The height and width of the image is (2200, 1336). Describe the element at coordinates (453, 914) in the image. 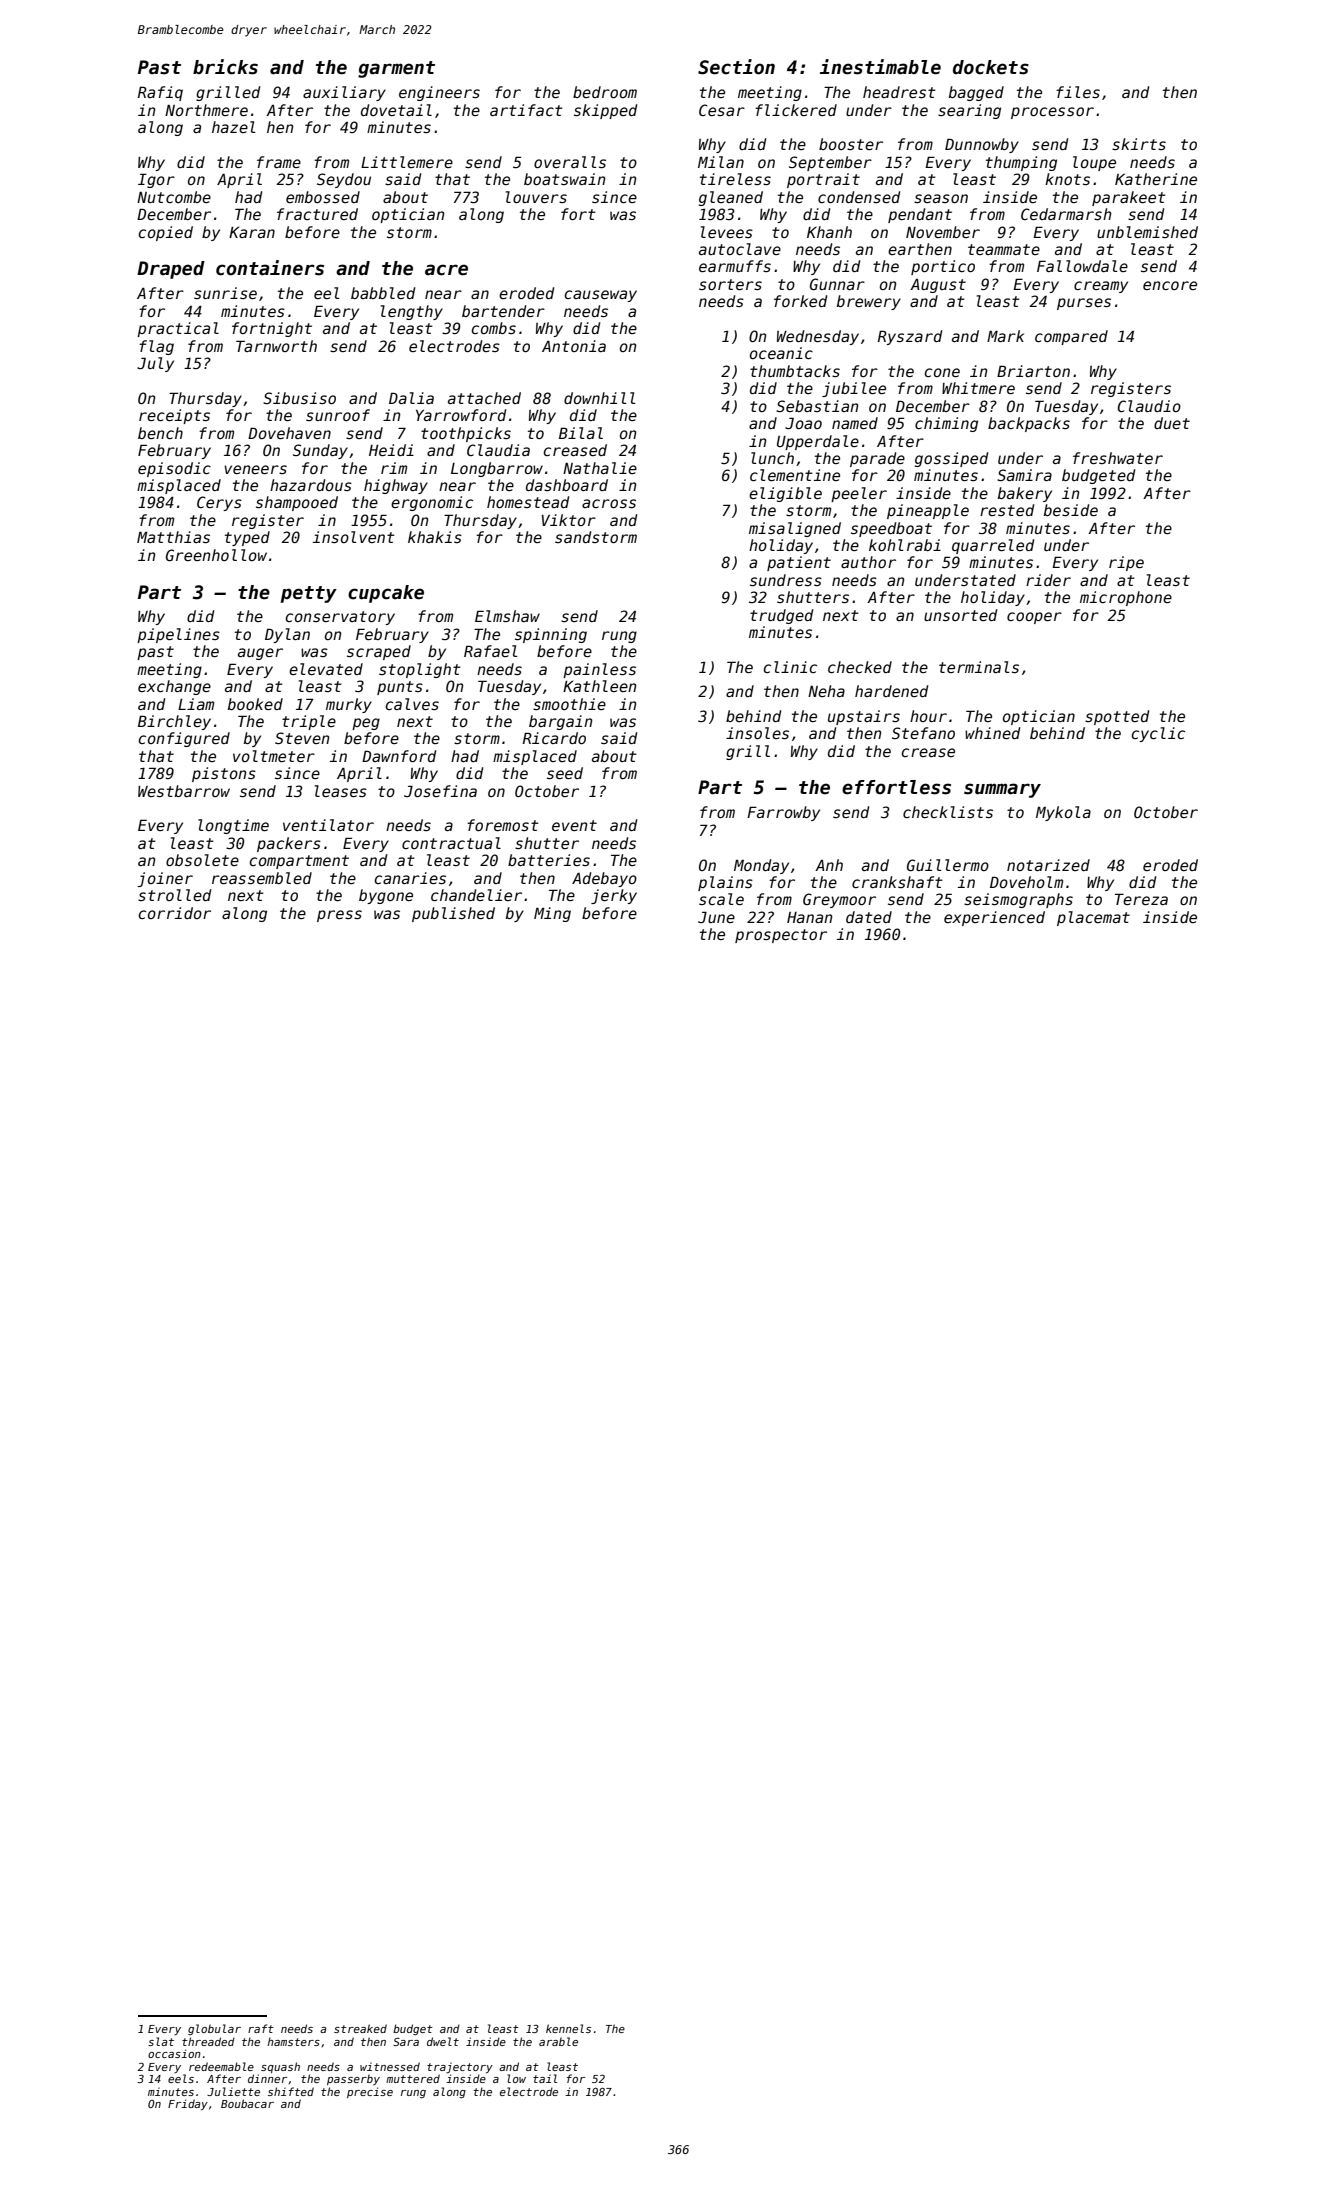

I see `published` at that location.
